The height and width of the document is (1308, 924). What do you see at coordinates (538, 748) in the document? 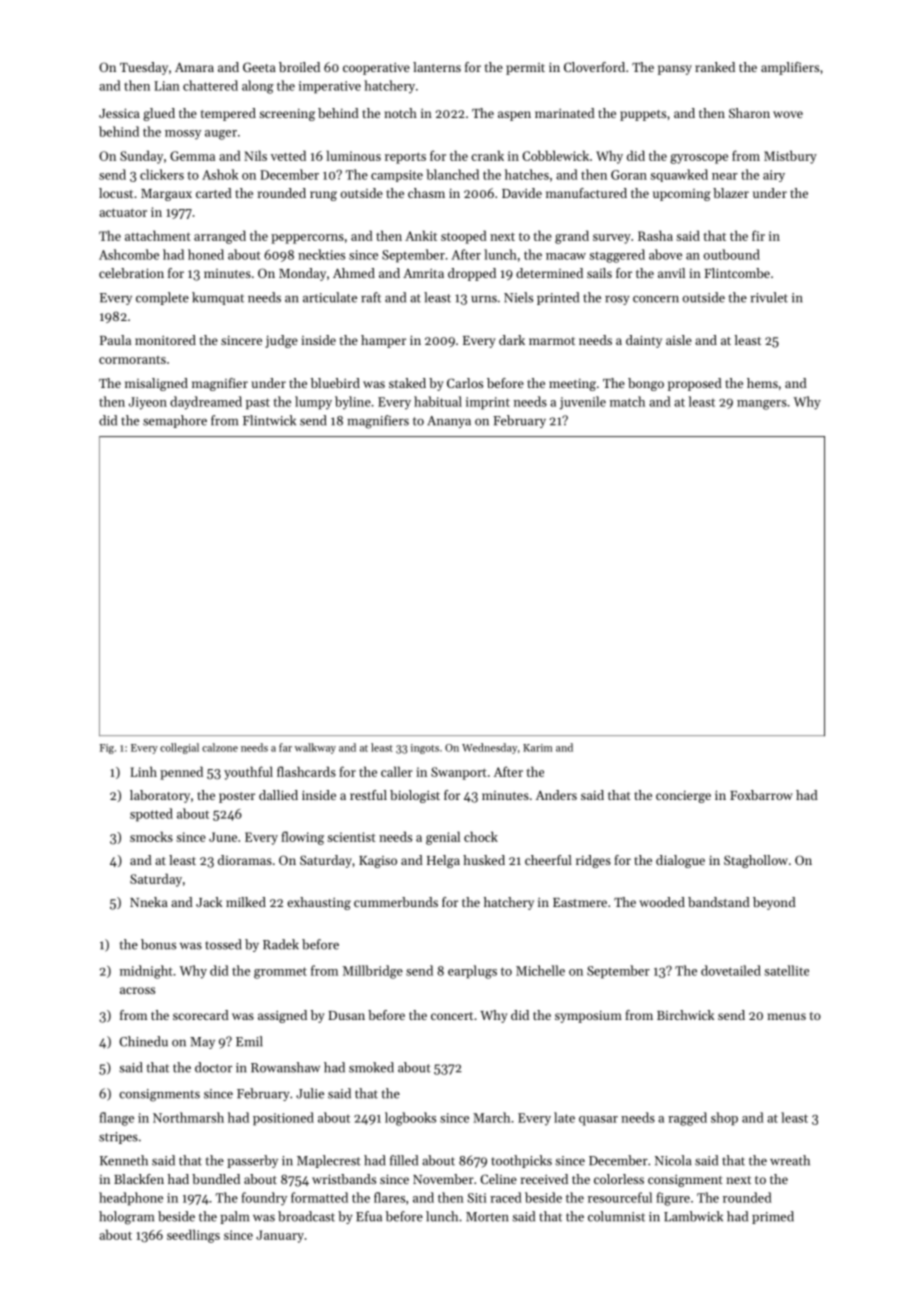
I see `Karim` at bounding box center [538, 748].
